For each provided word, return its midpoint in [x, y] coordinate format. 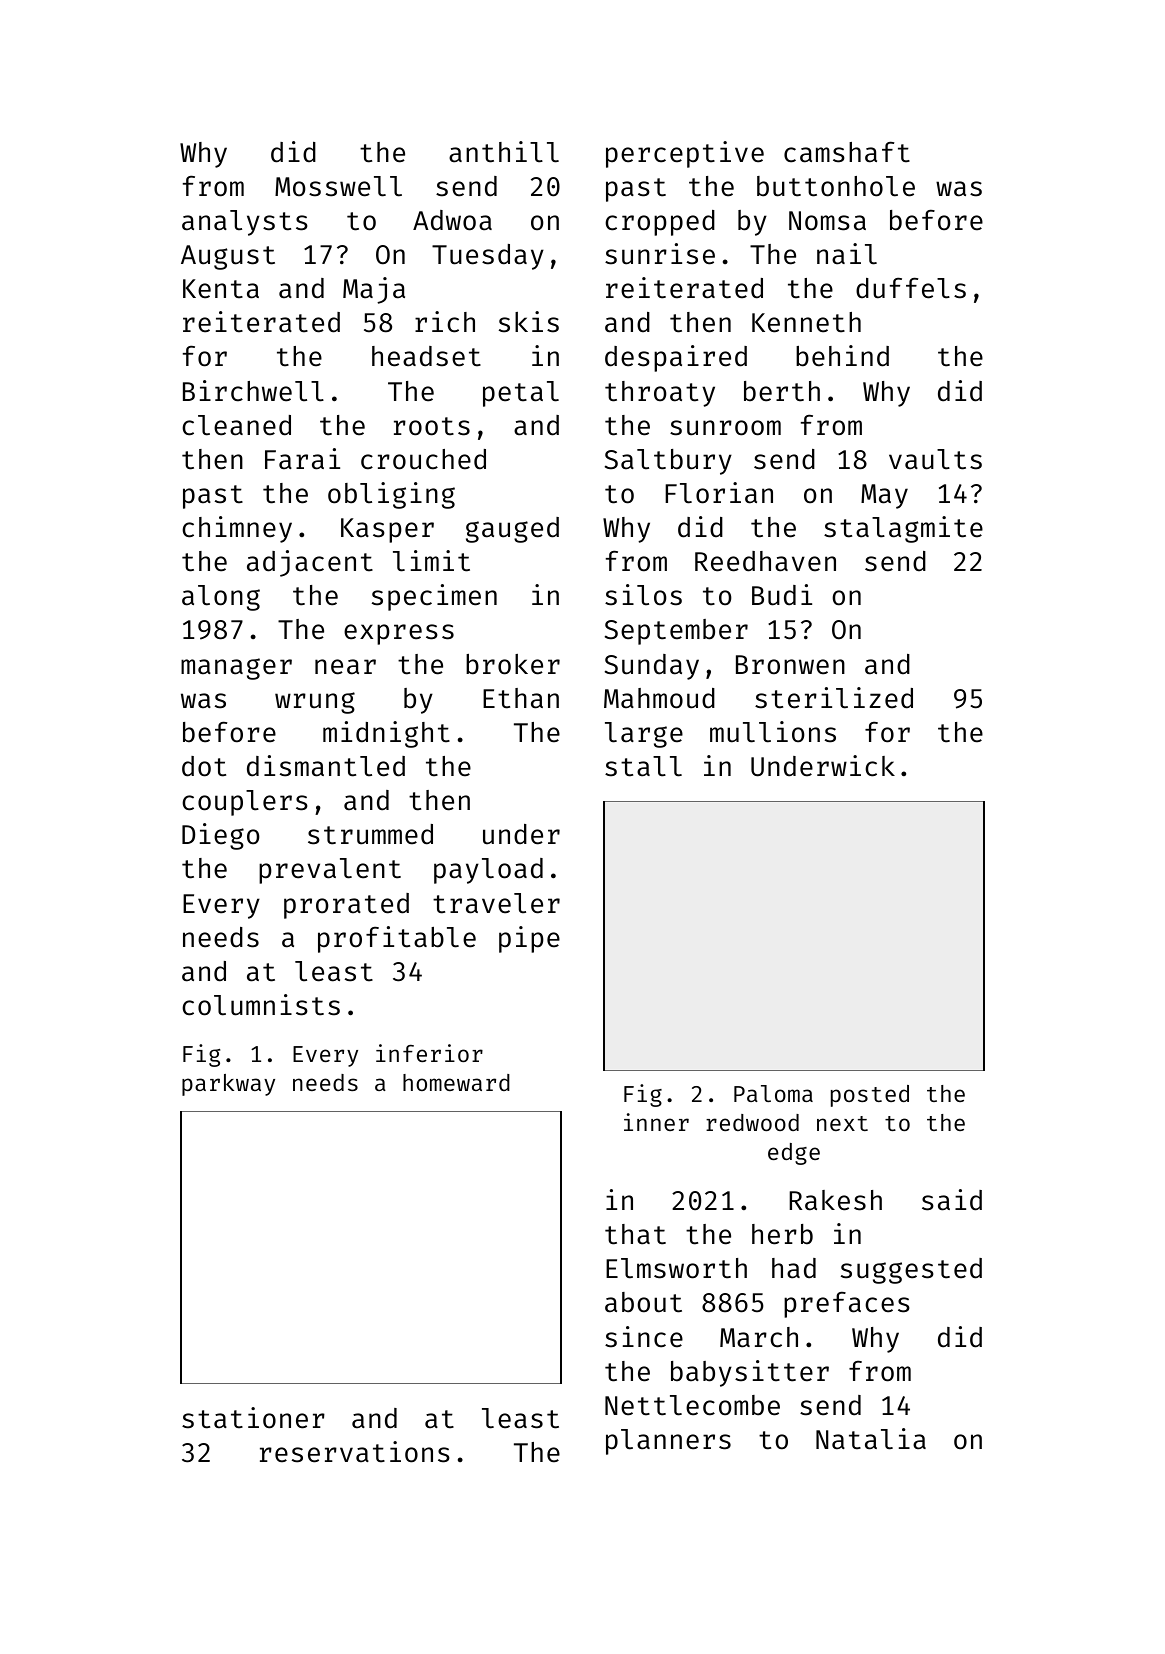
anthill [504, 152]
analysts [245, 223]
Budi [782, 595]
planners [668, 1442]
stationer [253, 1418]
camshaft [847, 152]
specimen [434, 597]
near [345, 667]
